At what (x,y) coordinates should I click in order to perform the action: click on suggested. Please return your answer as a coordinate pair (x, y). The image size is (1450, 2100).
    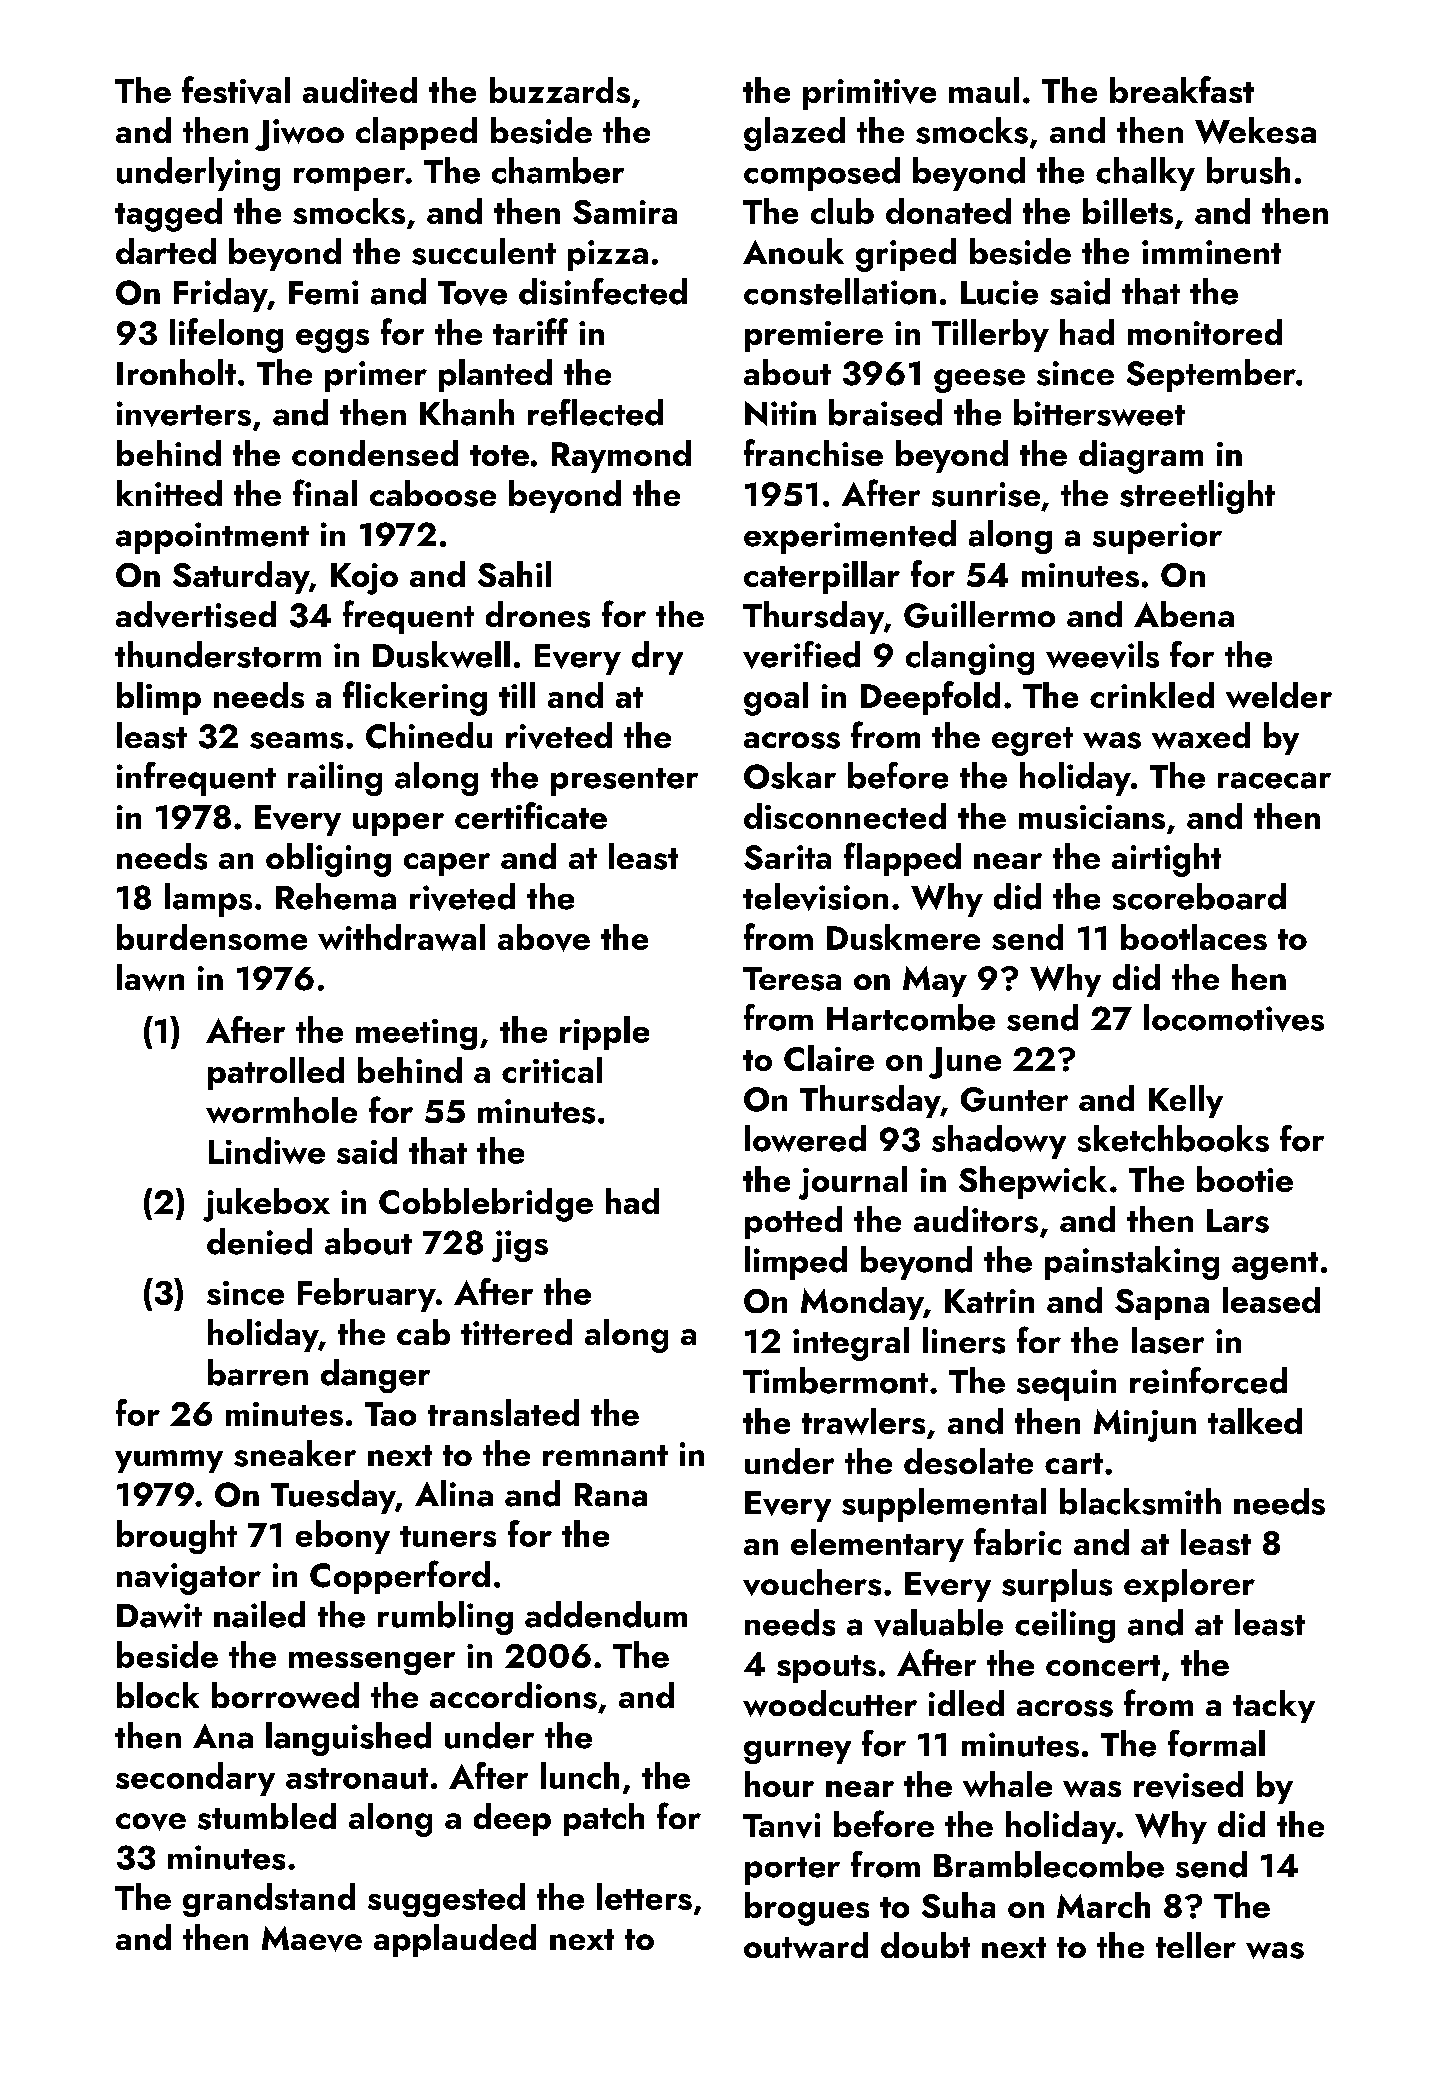
    Looking at the image, I should click on (446, 1900).
